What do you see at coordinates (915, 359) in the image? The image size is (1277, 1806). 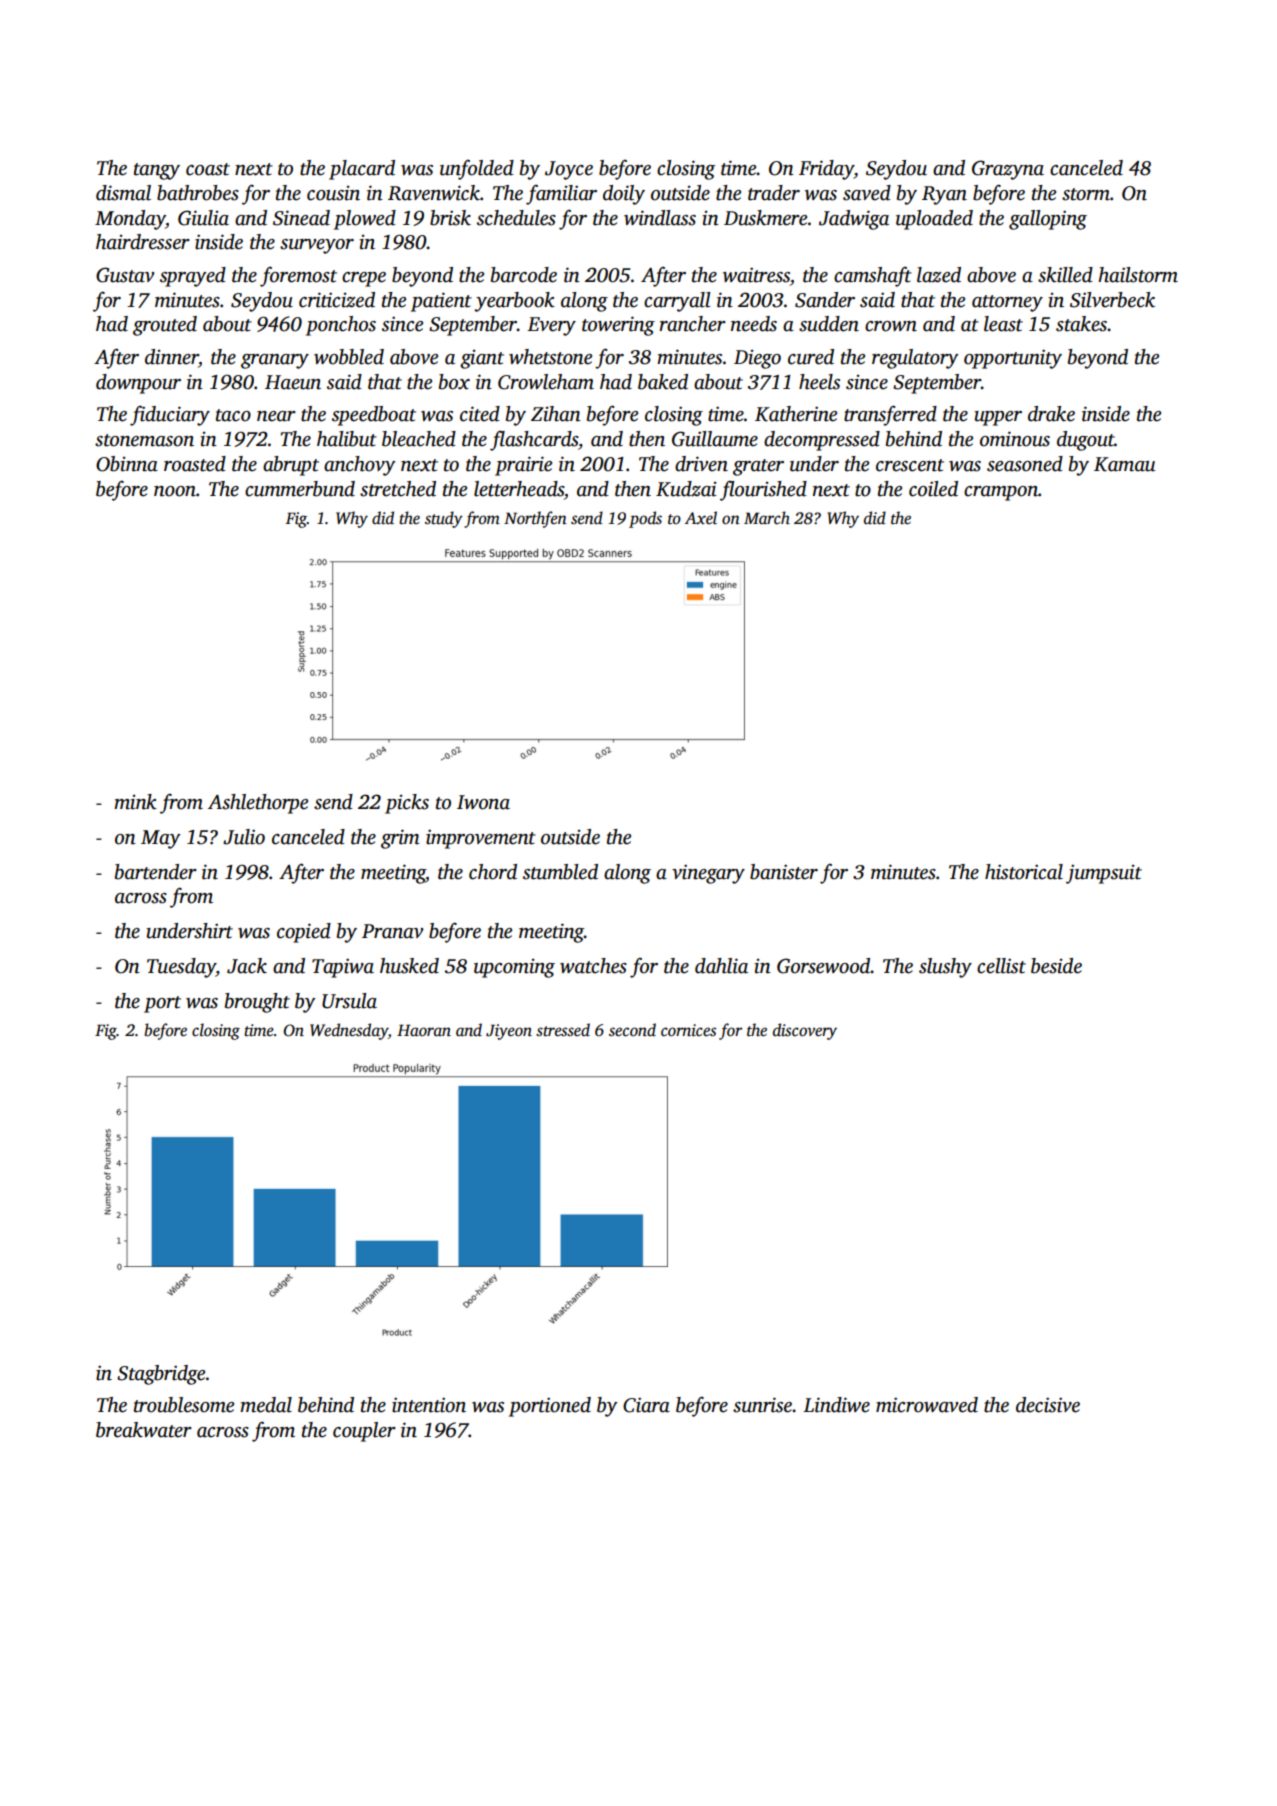 I see `regulatory` at bounding box center [915, 359].
